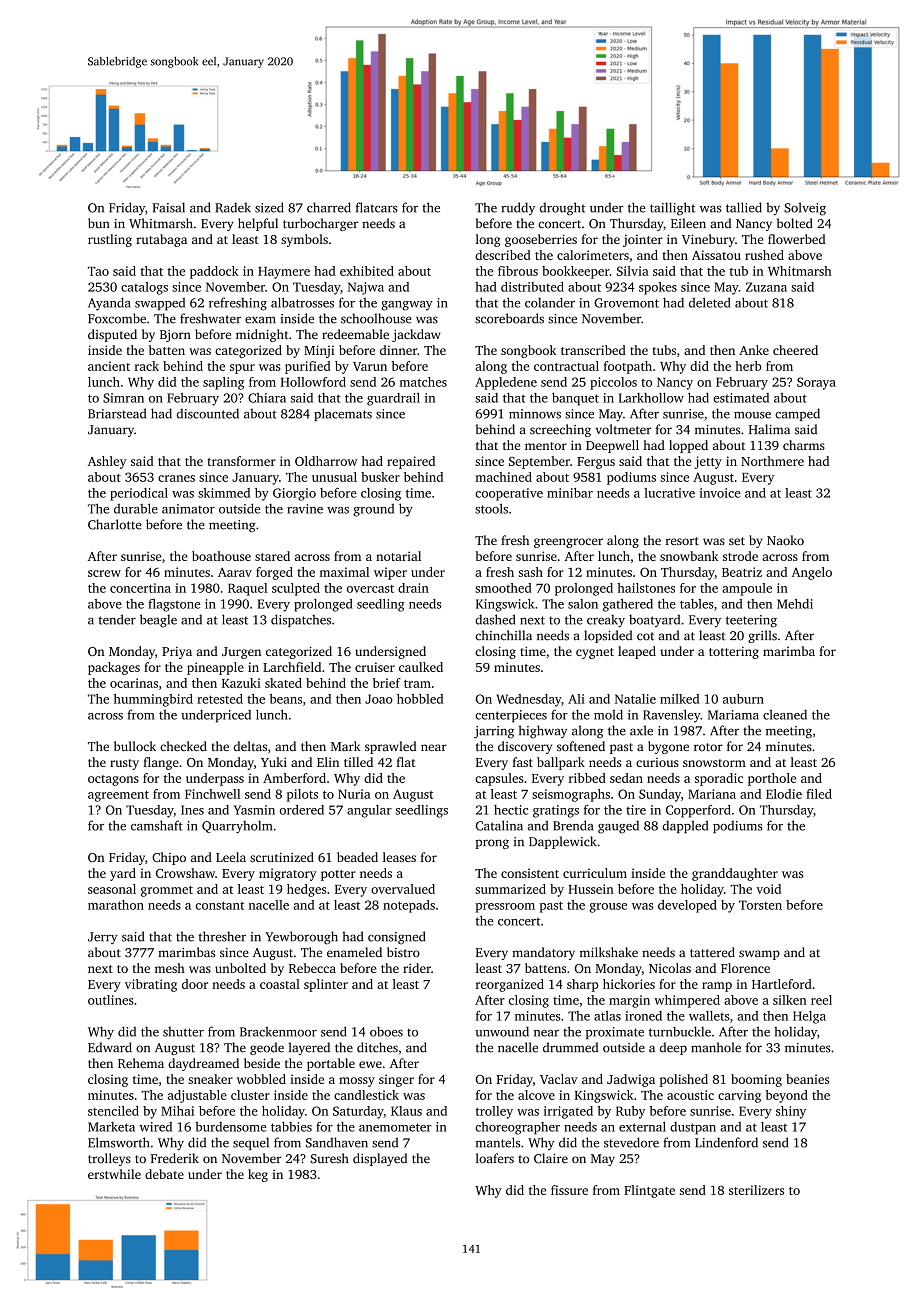  I want to click on Solveig, so click(805, 209).
